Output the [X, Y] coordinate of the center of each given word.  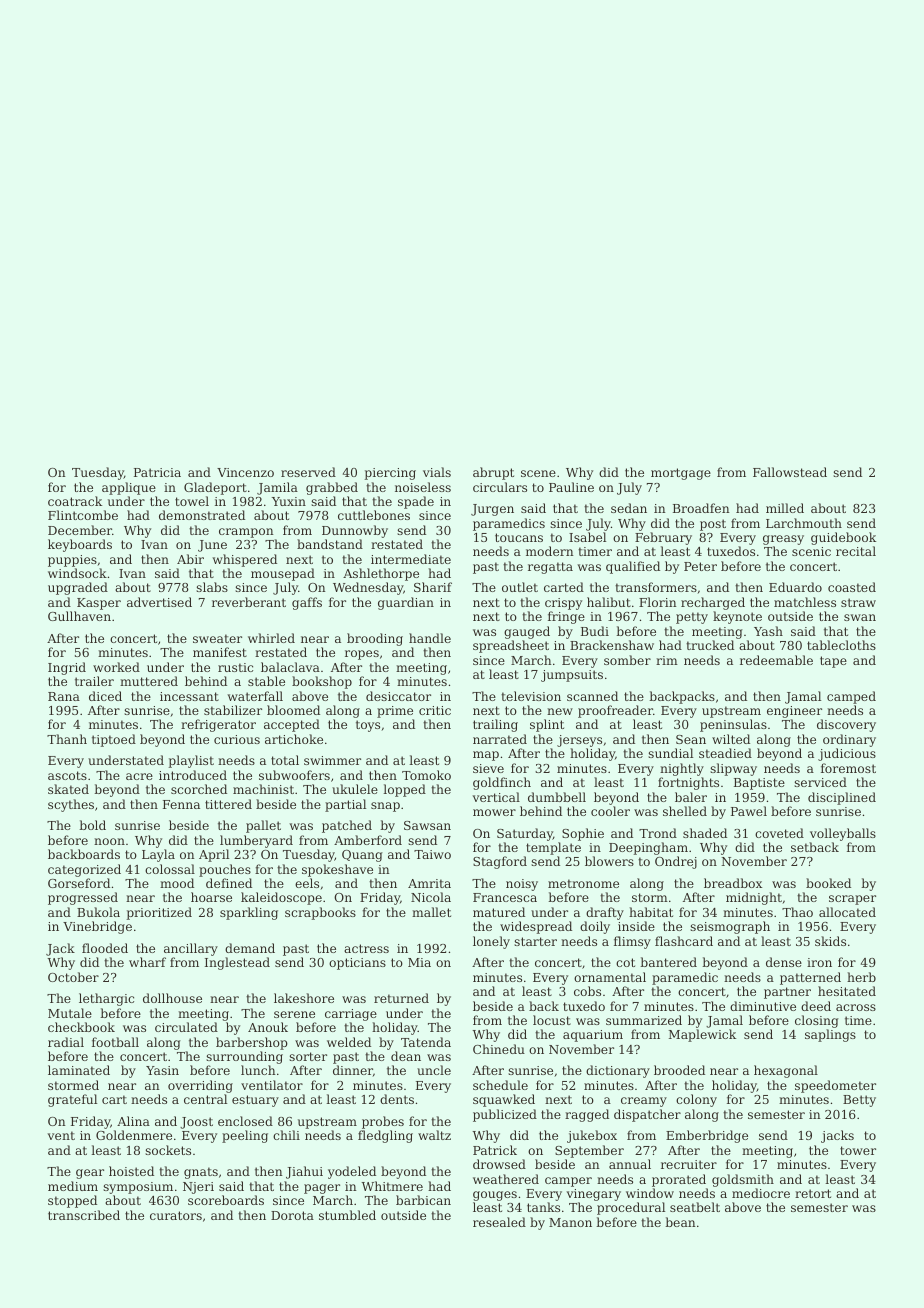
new [560, 711]
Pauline [571, 487]
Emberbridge [707, 1136]
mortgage [681, 474]
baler [691, 797]
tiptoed [114, 740]
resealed [499, 1222]
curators [176, 1215]
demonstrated [202, 515]
